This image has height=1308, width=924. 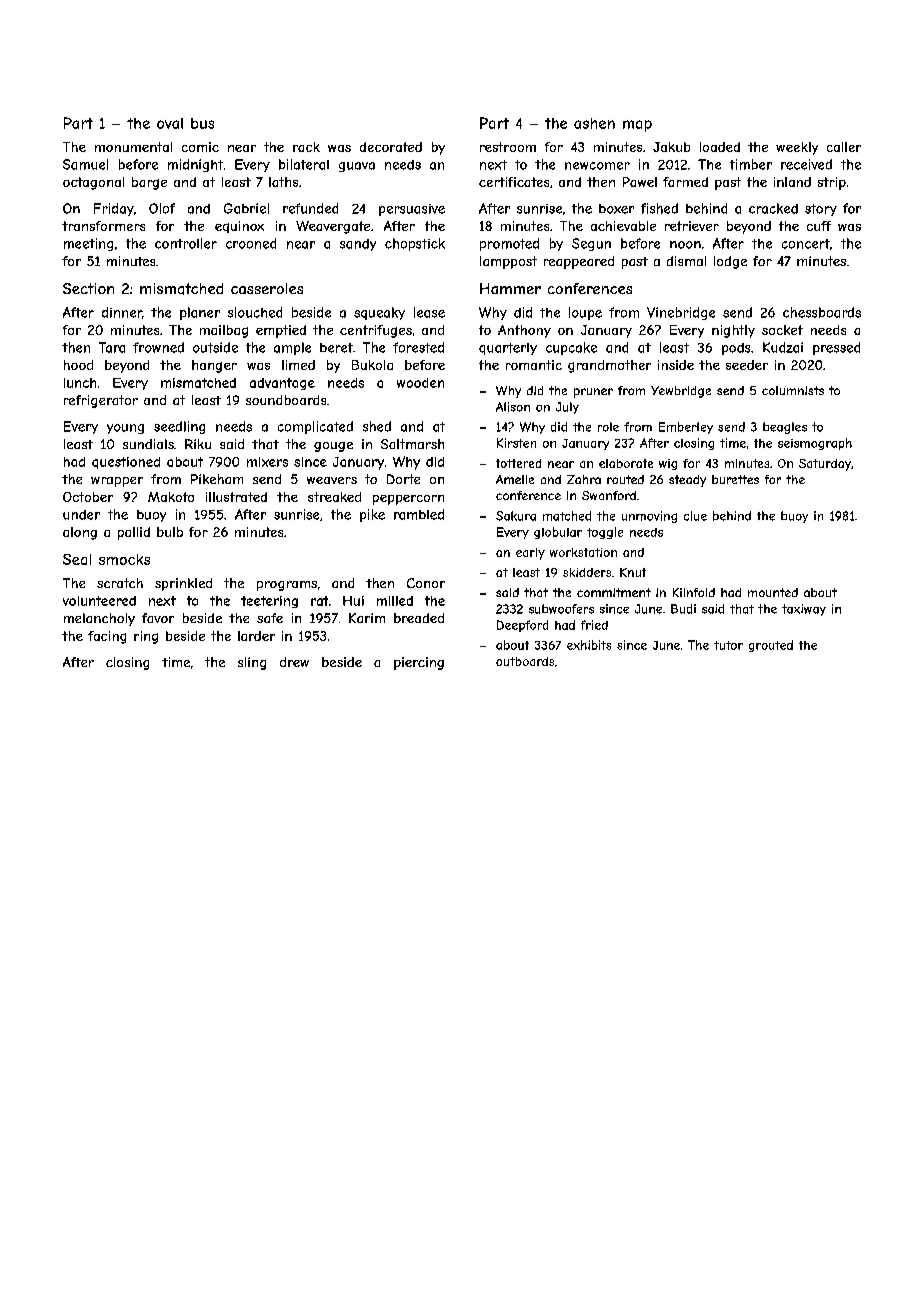 What do you see at coordinates (125, 429) in the image?
I see `young` at bounding box center [125, 429].
